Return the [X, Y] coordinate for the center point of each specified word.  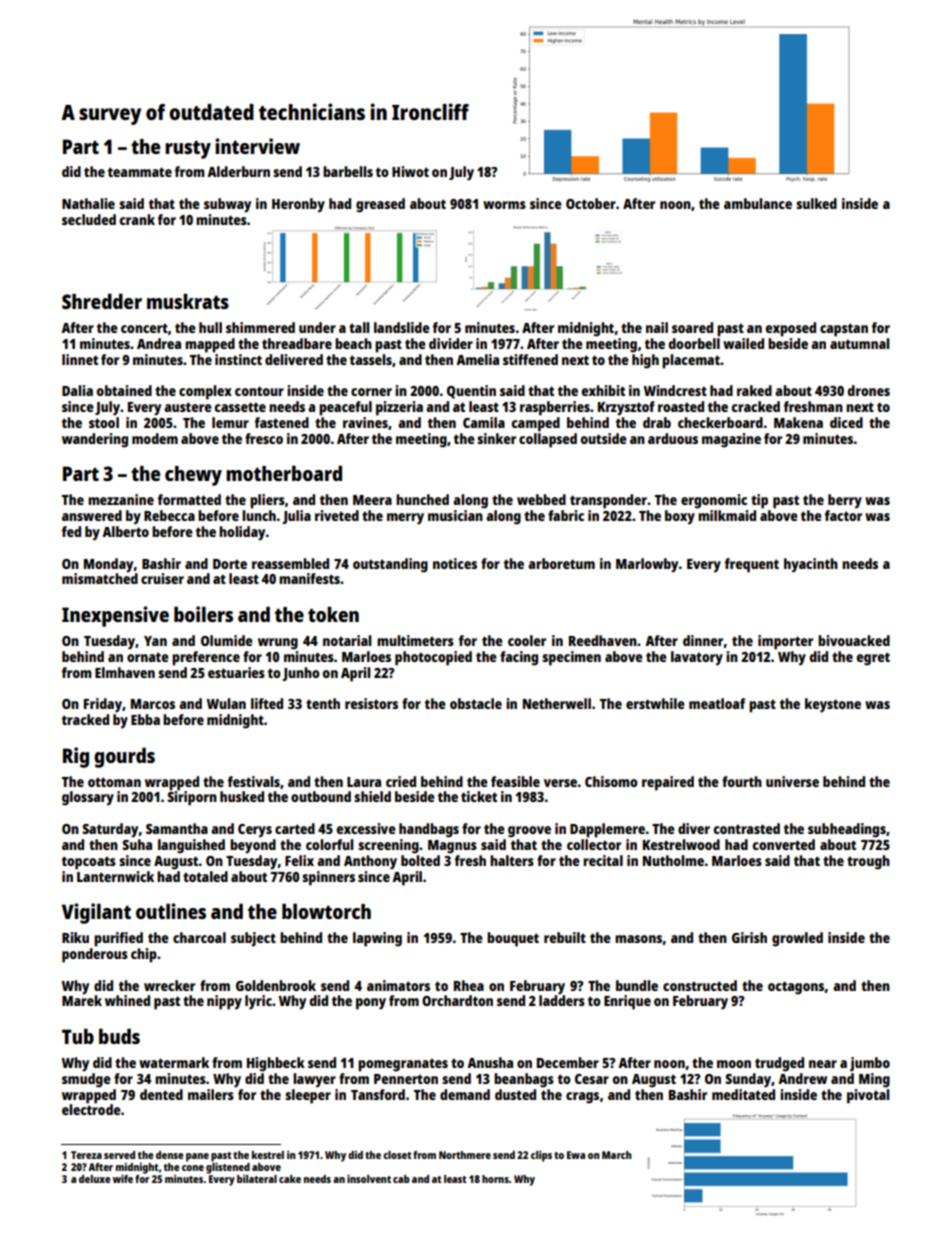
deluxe [95, 1179]
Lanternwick [115, 876]
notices [455, 563]
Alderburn [238, 171]
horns [495, 1179]
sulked [816, 203]
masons [638, 939]
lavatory [697, 658]
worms [504, 205]
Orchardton [457, 1000]
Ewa [576, 1155]
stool [104, 422]
